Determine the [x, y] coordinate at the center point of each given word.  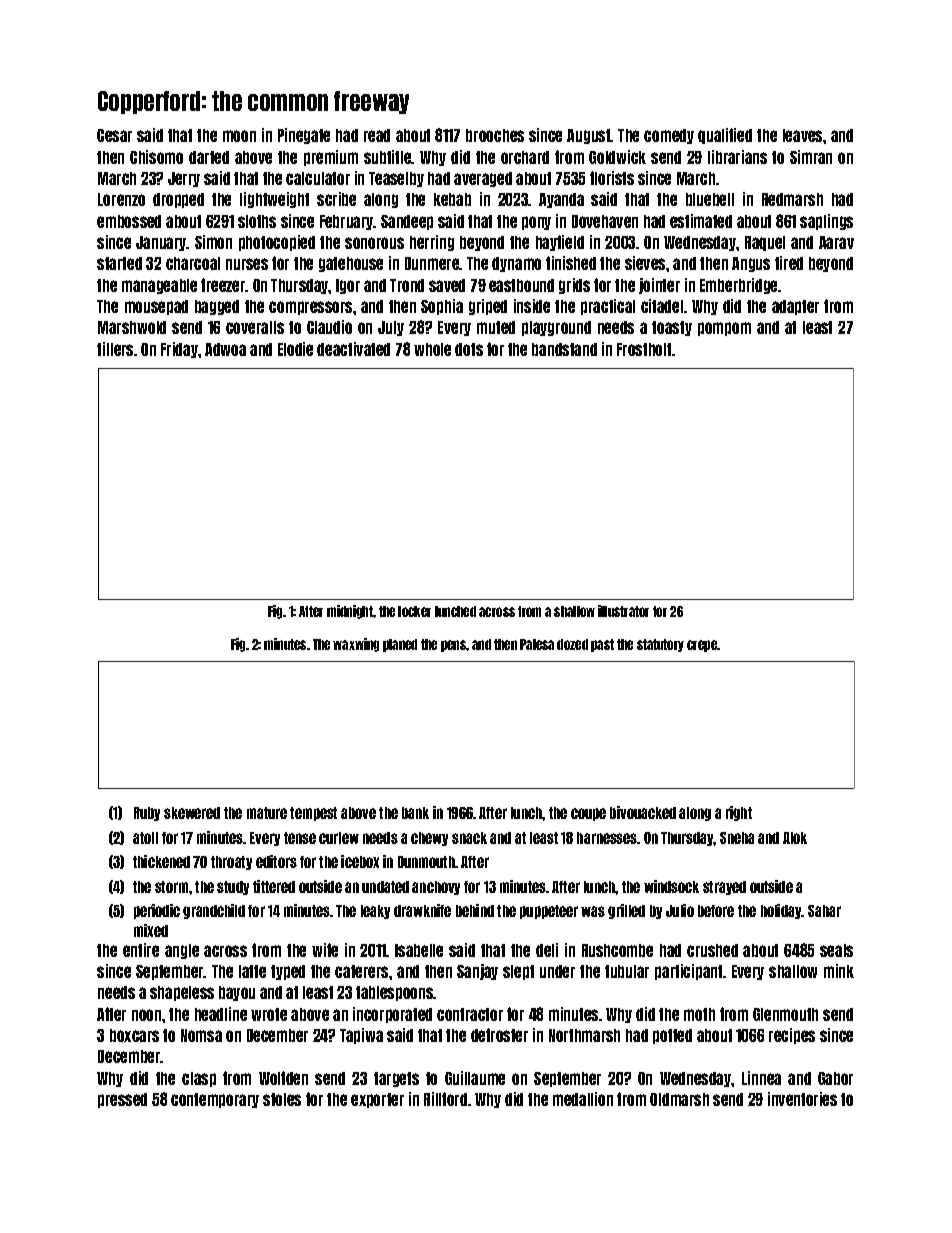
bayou [237, 993]
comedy [669, 136]
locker [414, 611]
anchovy [436, 888]
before [716, 911]
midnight [350, 612]
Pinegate [304, 136]
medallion [583, 1099]
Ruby [147, 814]
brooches [495, 135]
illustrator [623, 611]
